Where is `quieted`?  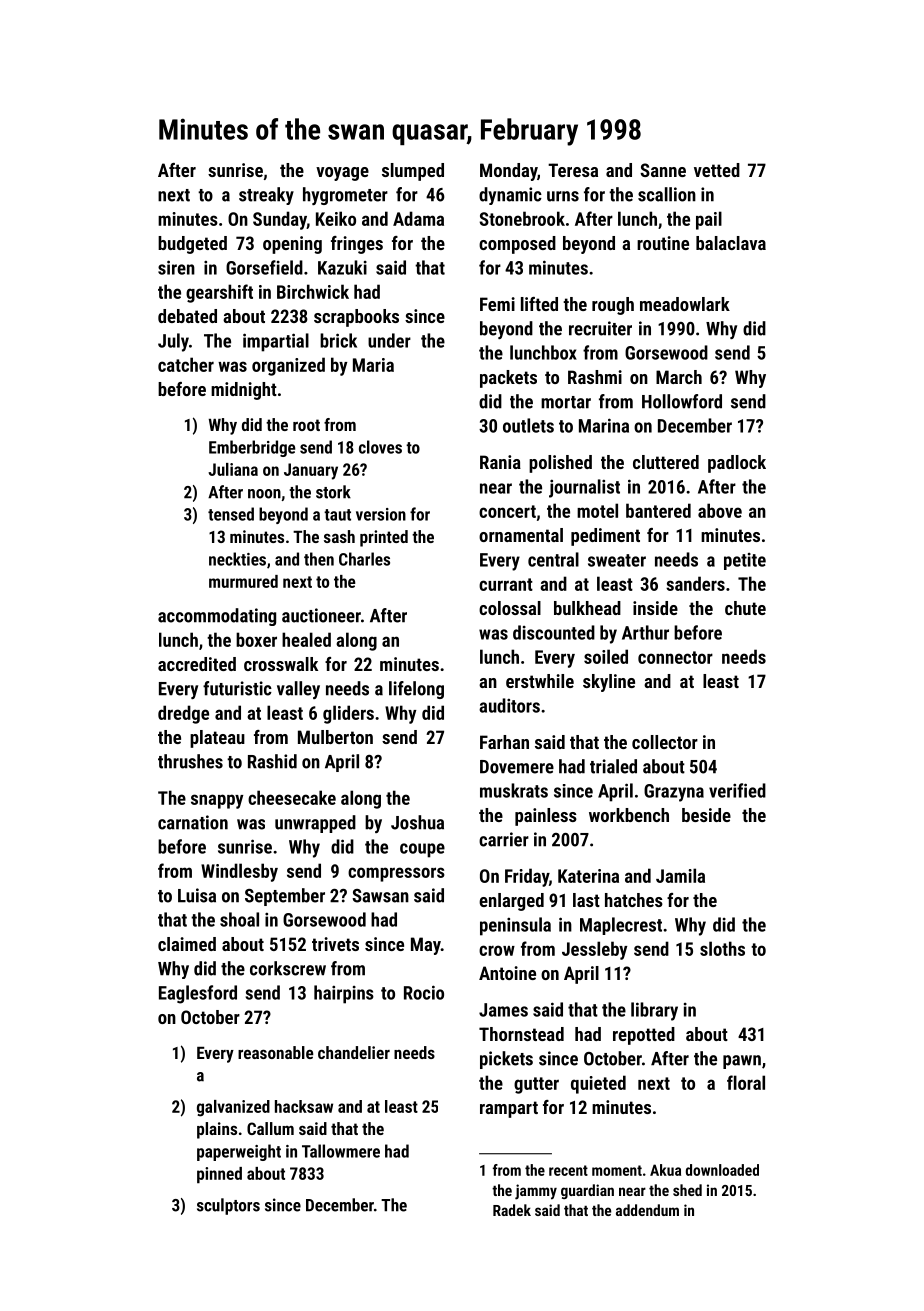
quieted is located at coordinates (598, 1084).
